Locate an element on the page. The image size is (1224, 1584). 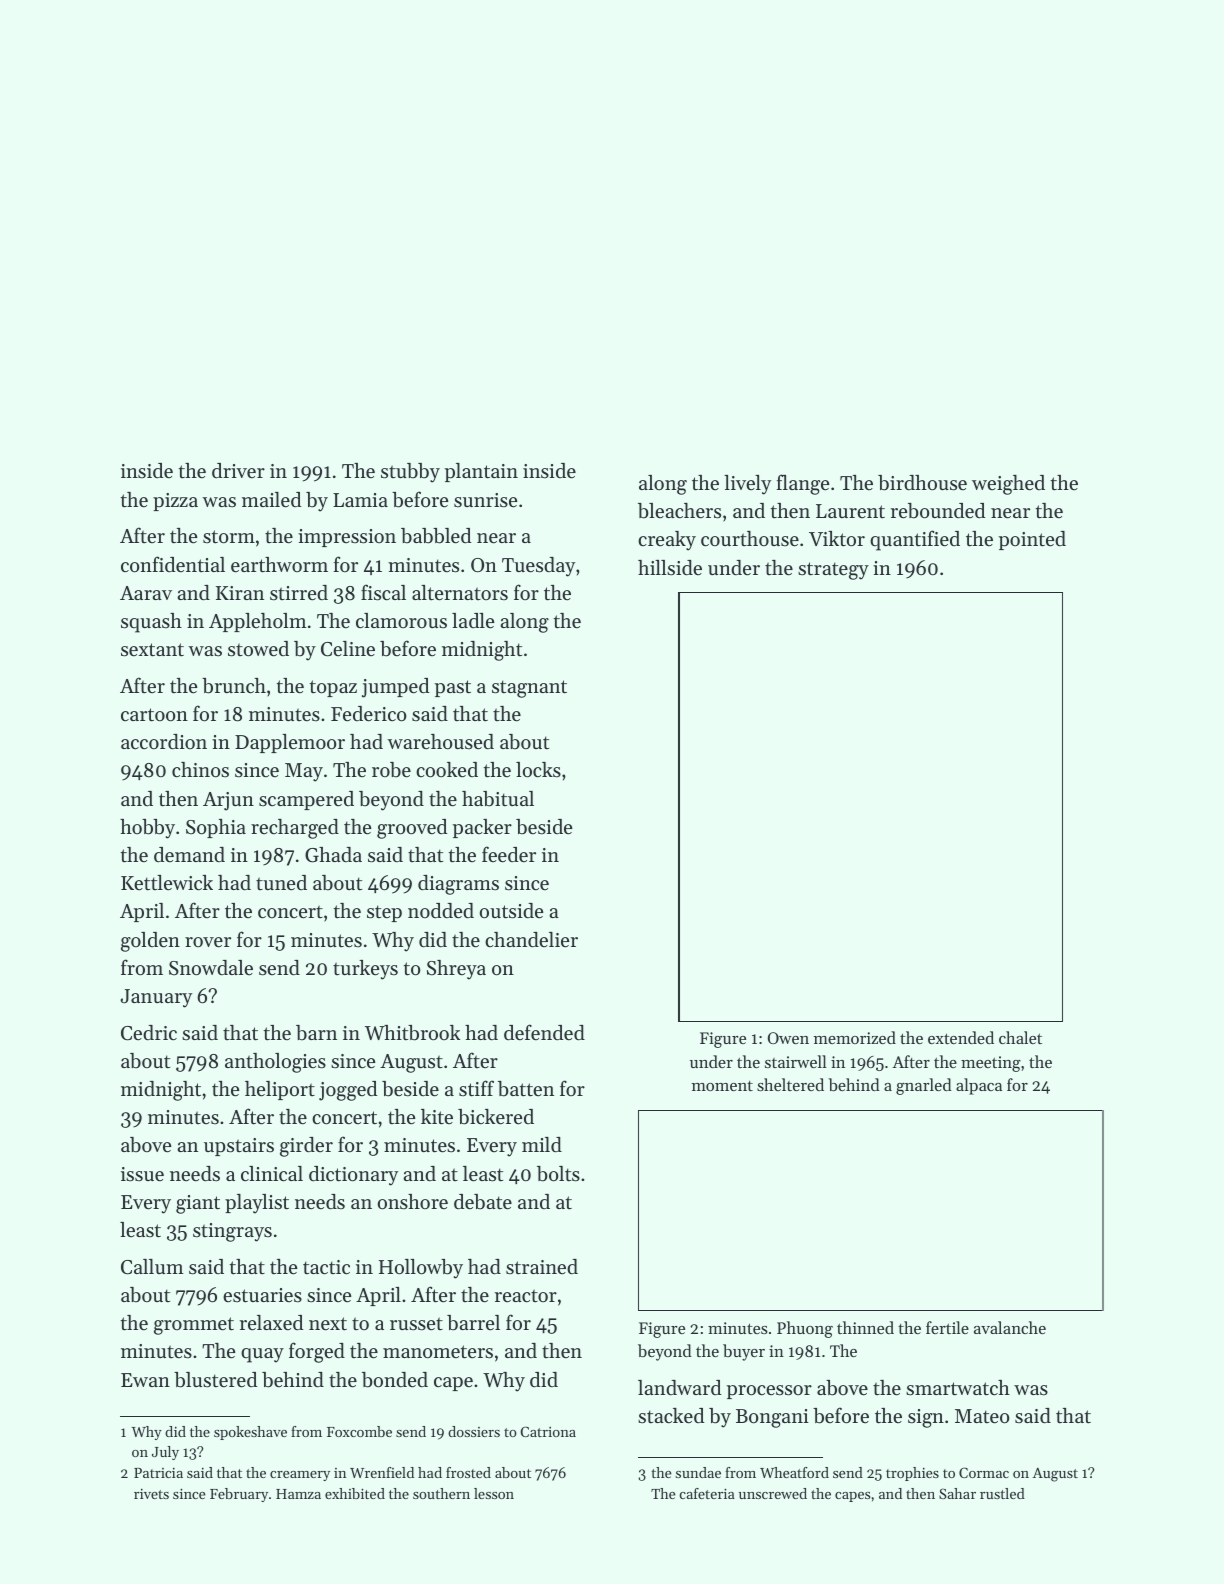
avalanche is located at coordinates (1010, 1327).
